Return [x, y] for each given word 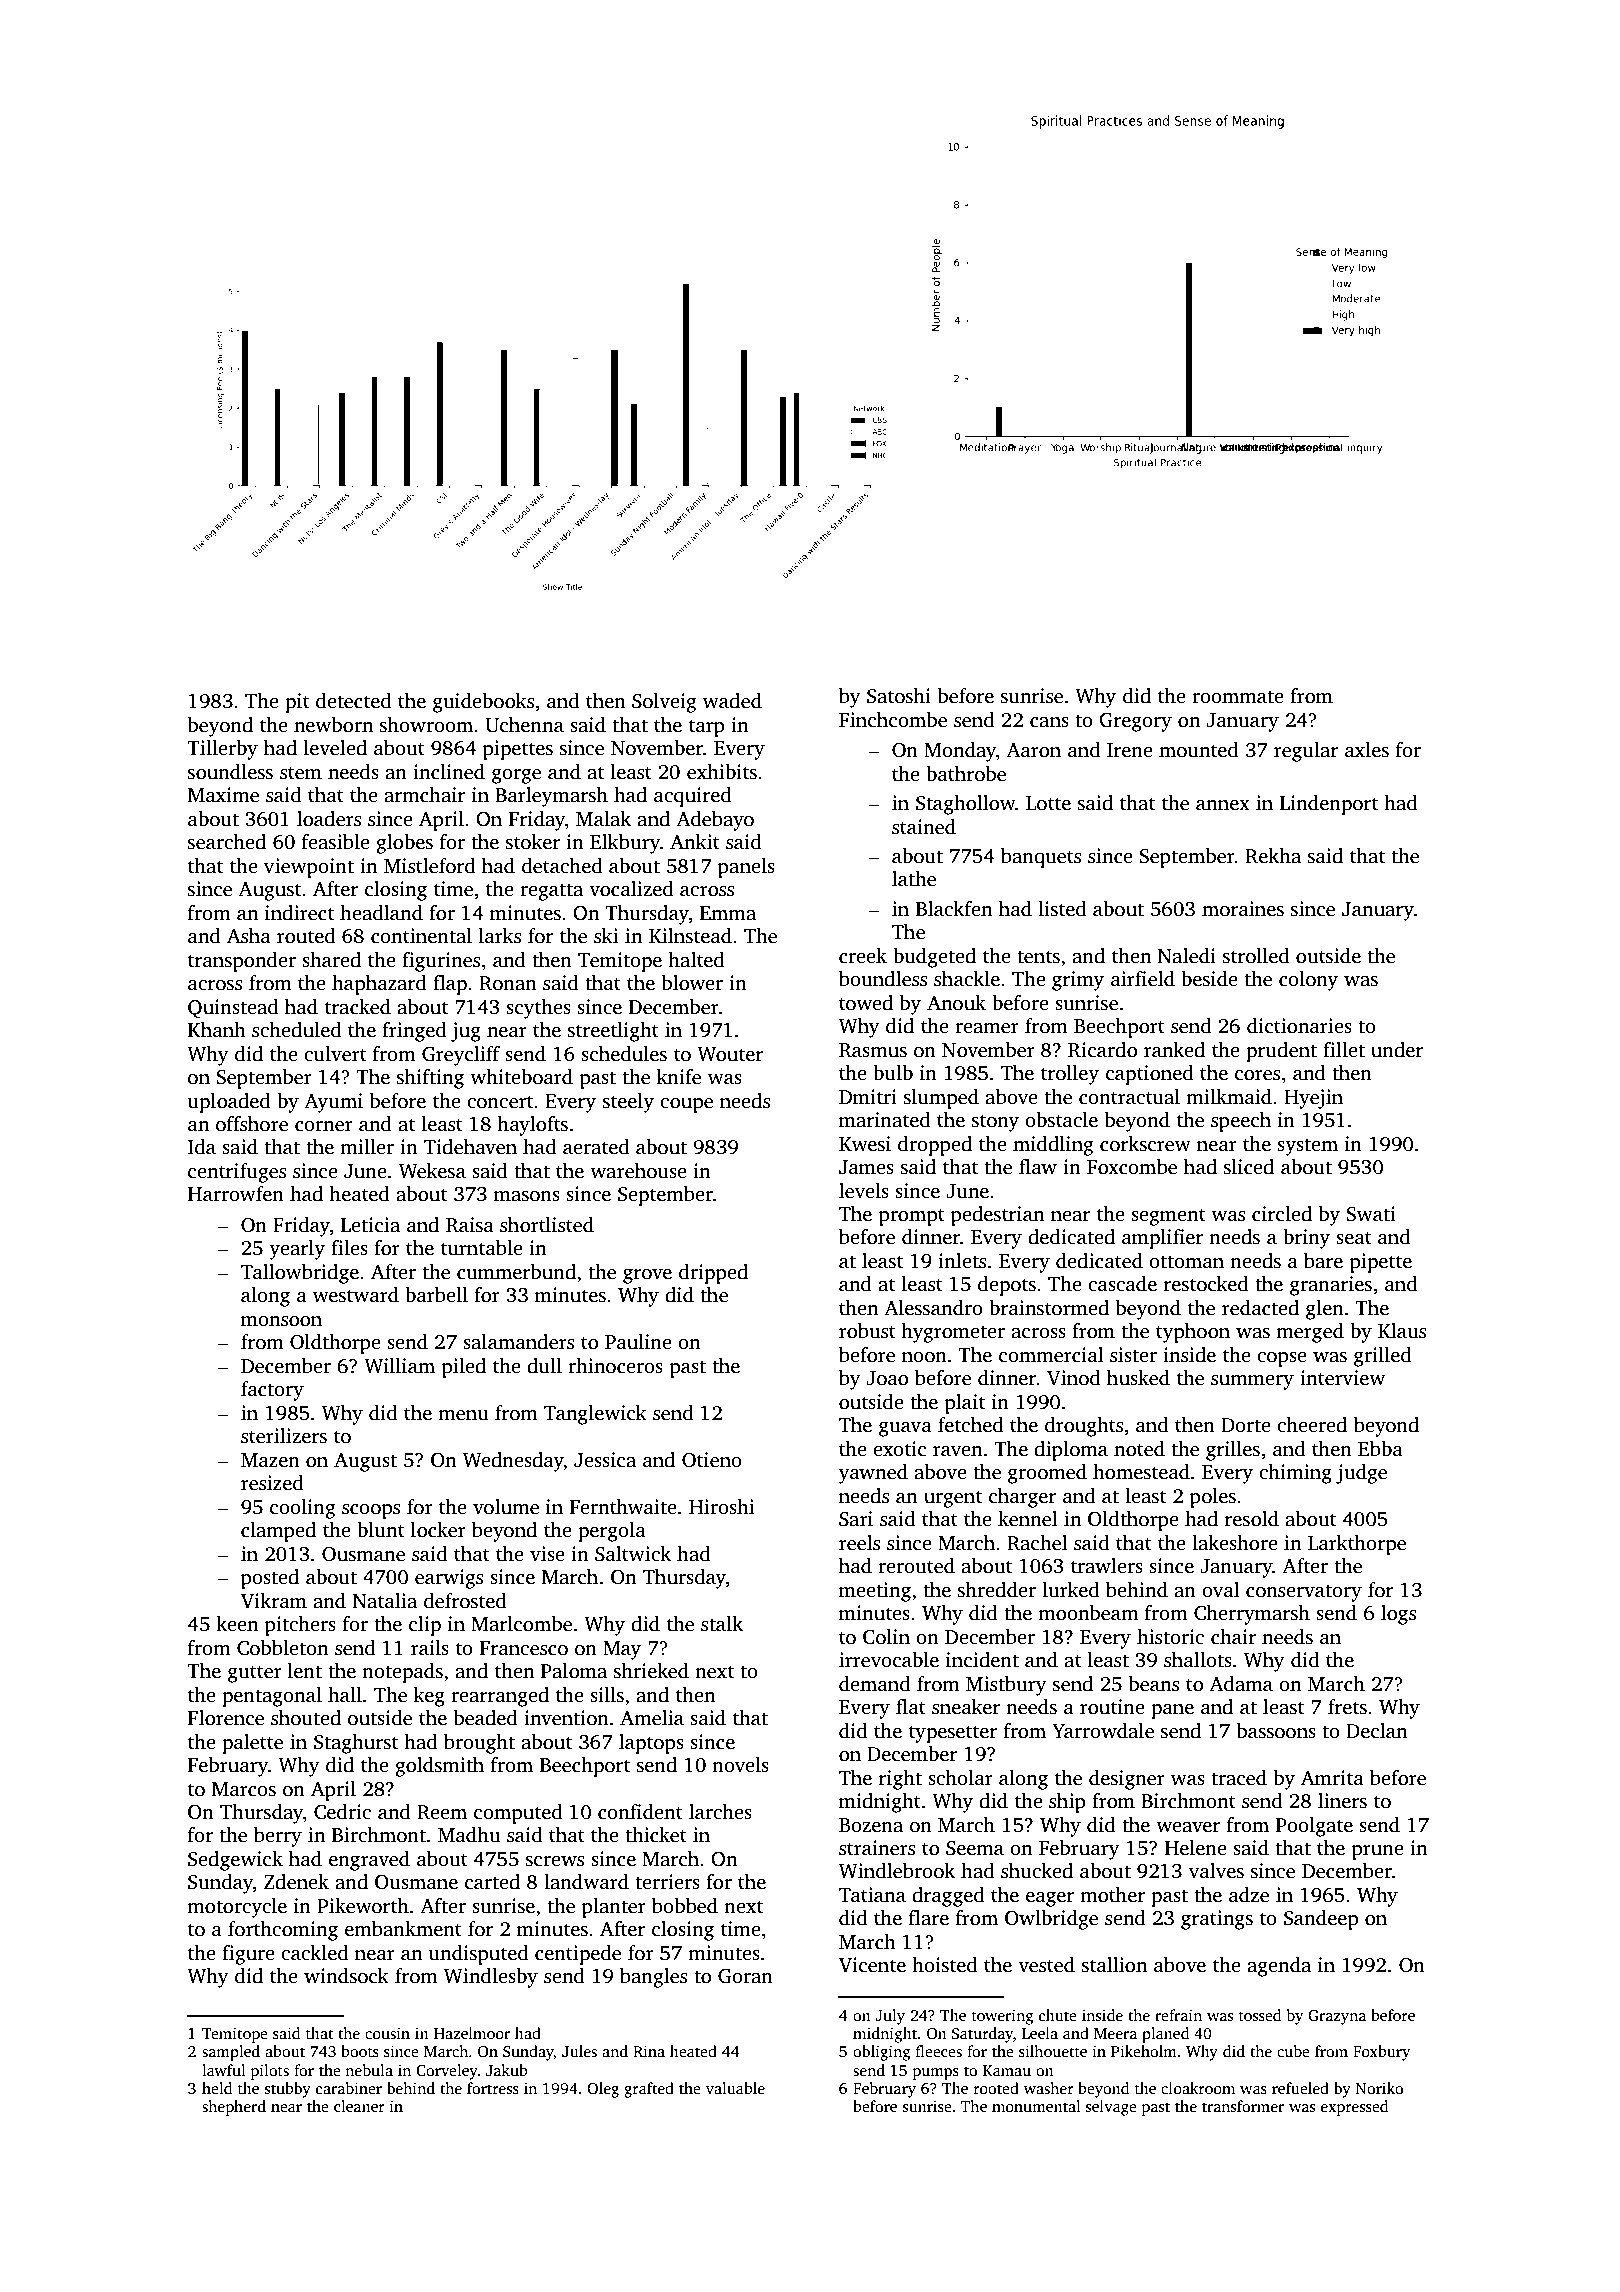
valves [1216, 1871]
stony [995, 1123]
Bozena [871, 1825]
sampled [231, 2053]
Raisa [470, 1225]
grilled [1383, 1357]
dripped [713, 1274]
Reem [442, 1812]
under [1397, 1050]
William [399, 1366]
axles [1367, 750]
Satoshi [899, 696]
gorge [516, 776]
